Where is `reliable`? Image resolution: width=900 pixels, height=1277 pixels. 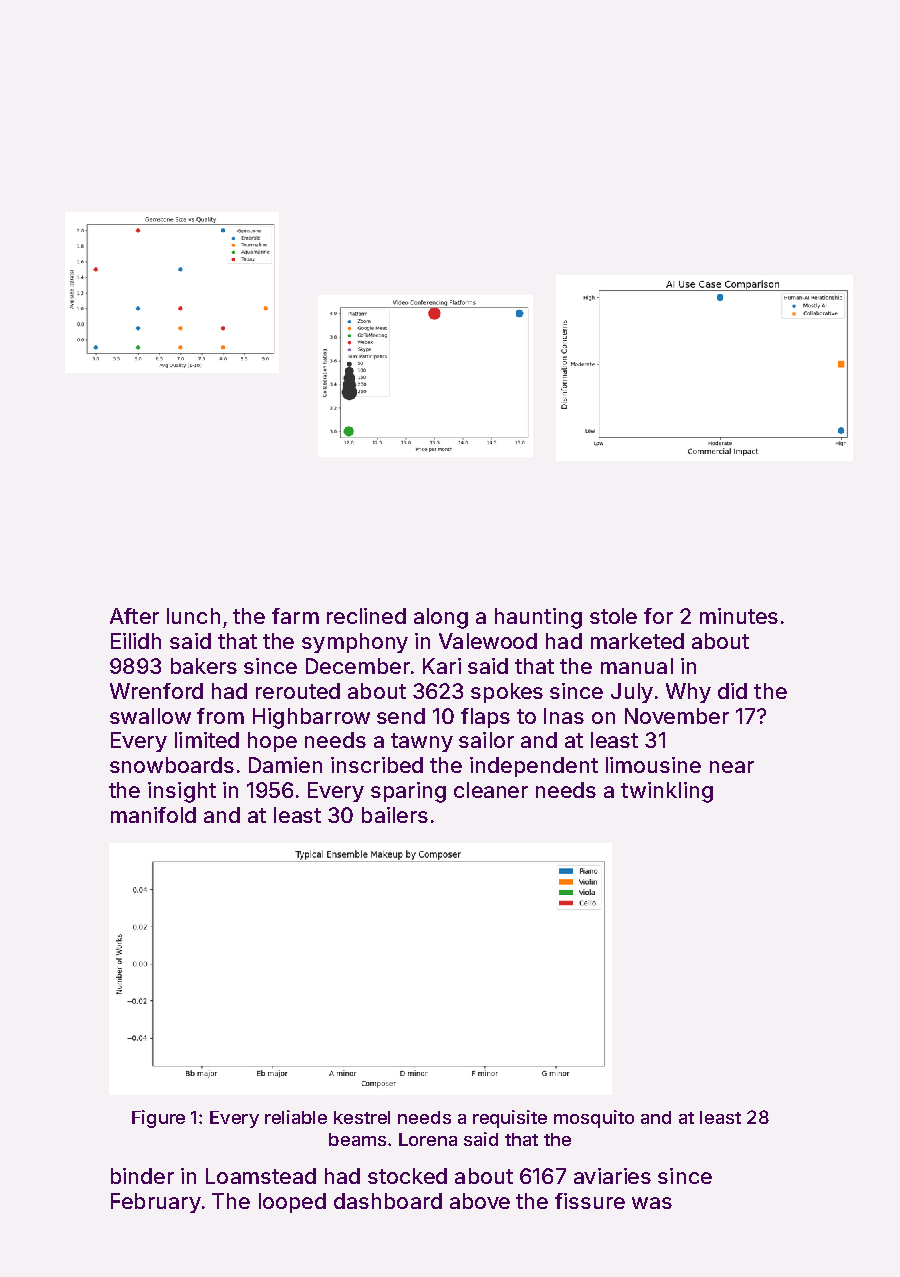
reliable is located at coordinates (296, 1117).
